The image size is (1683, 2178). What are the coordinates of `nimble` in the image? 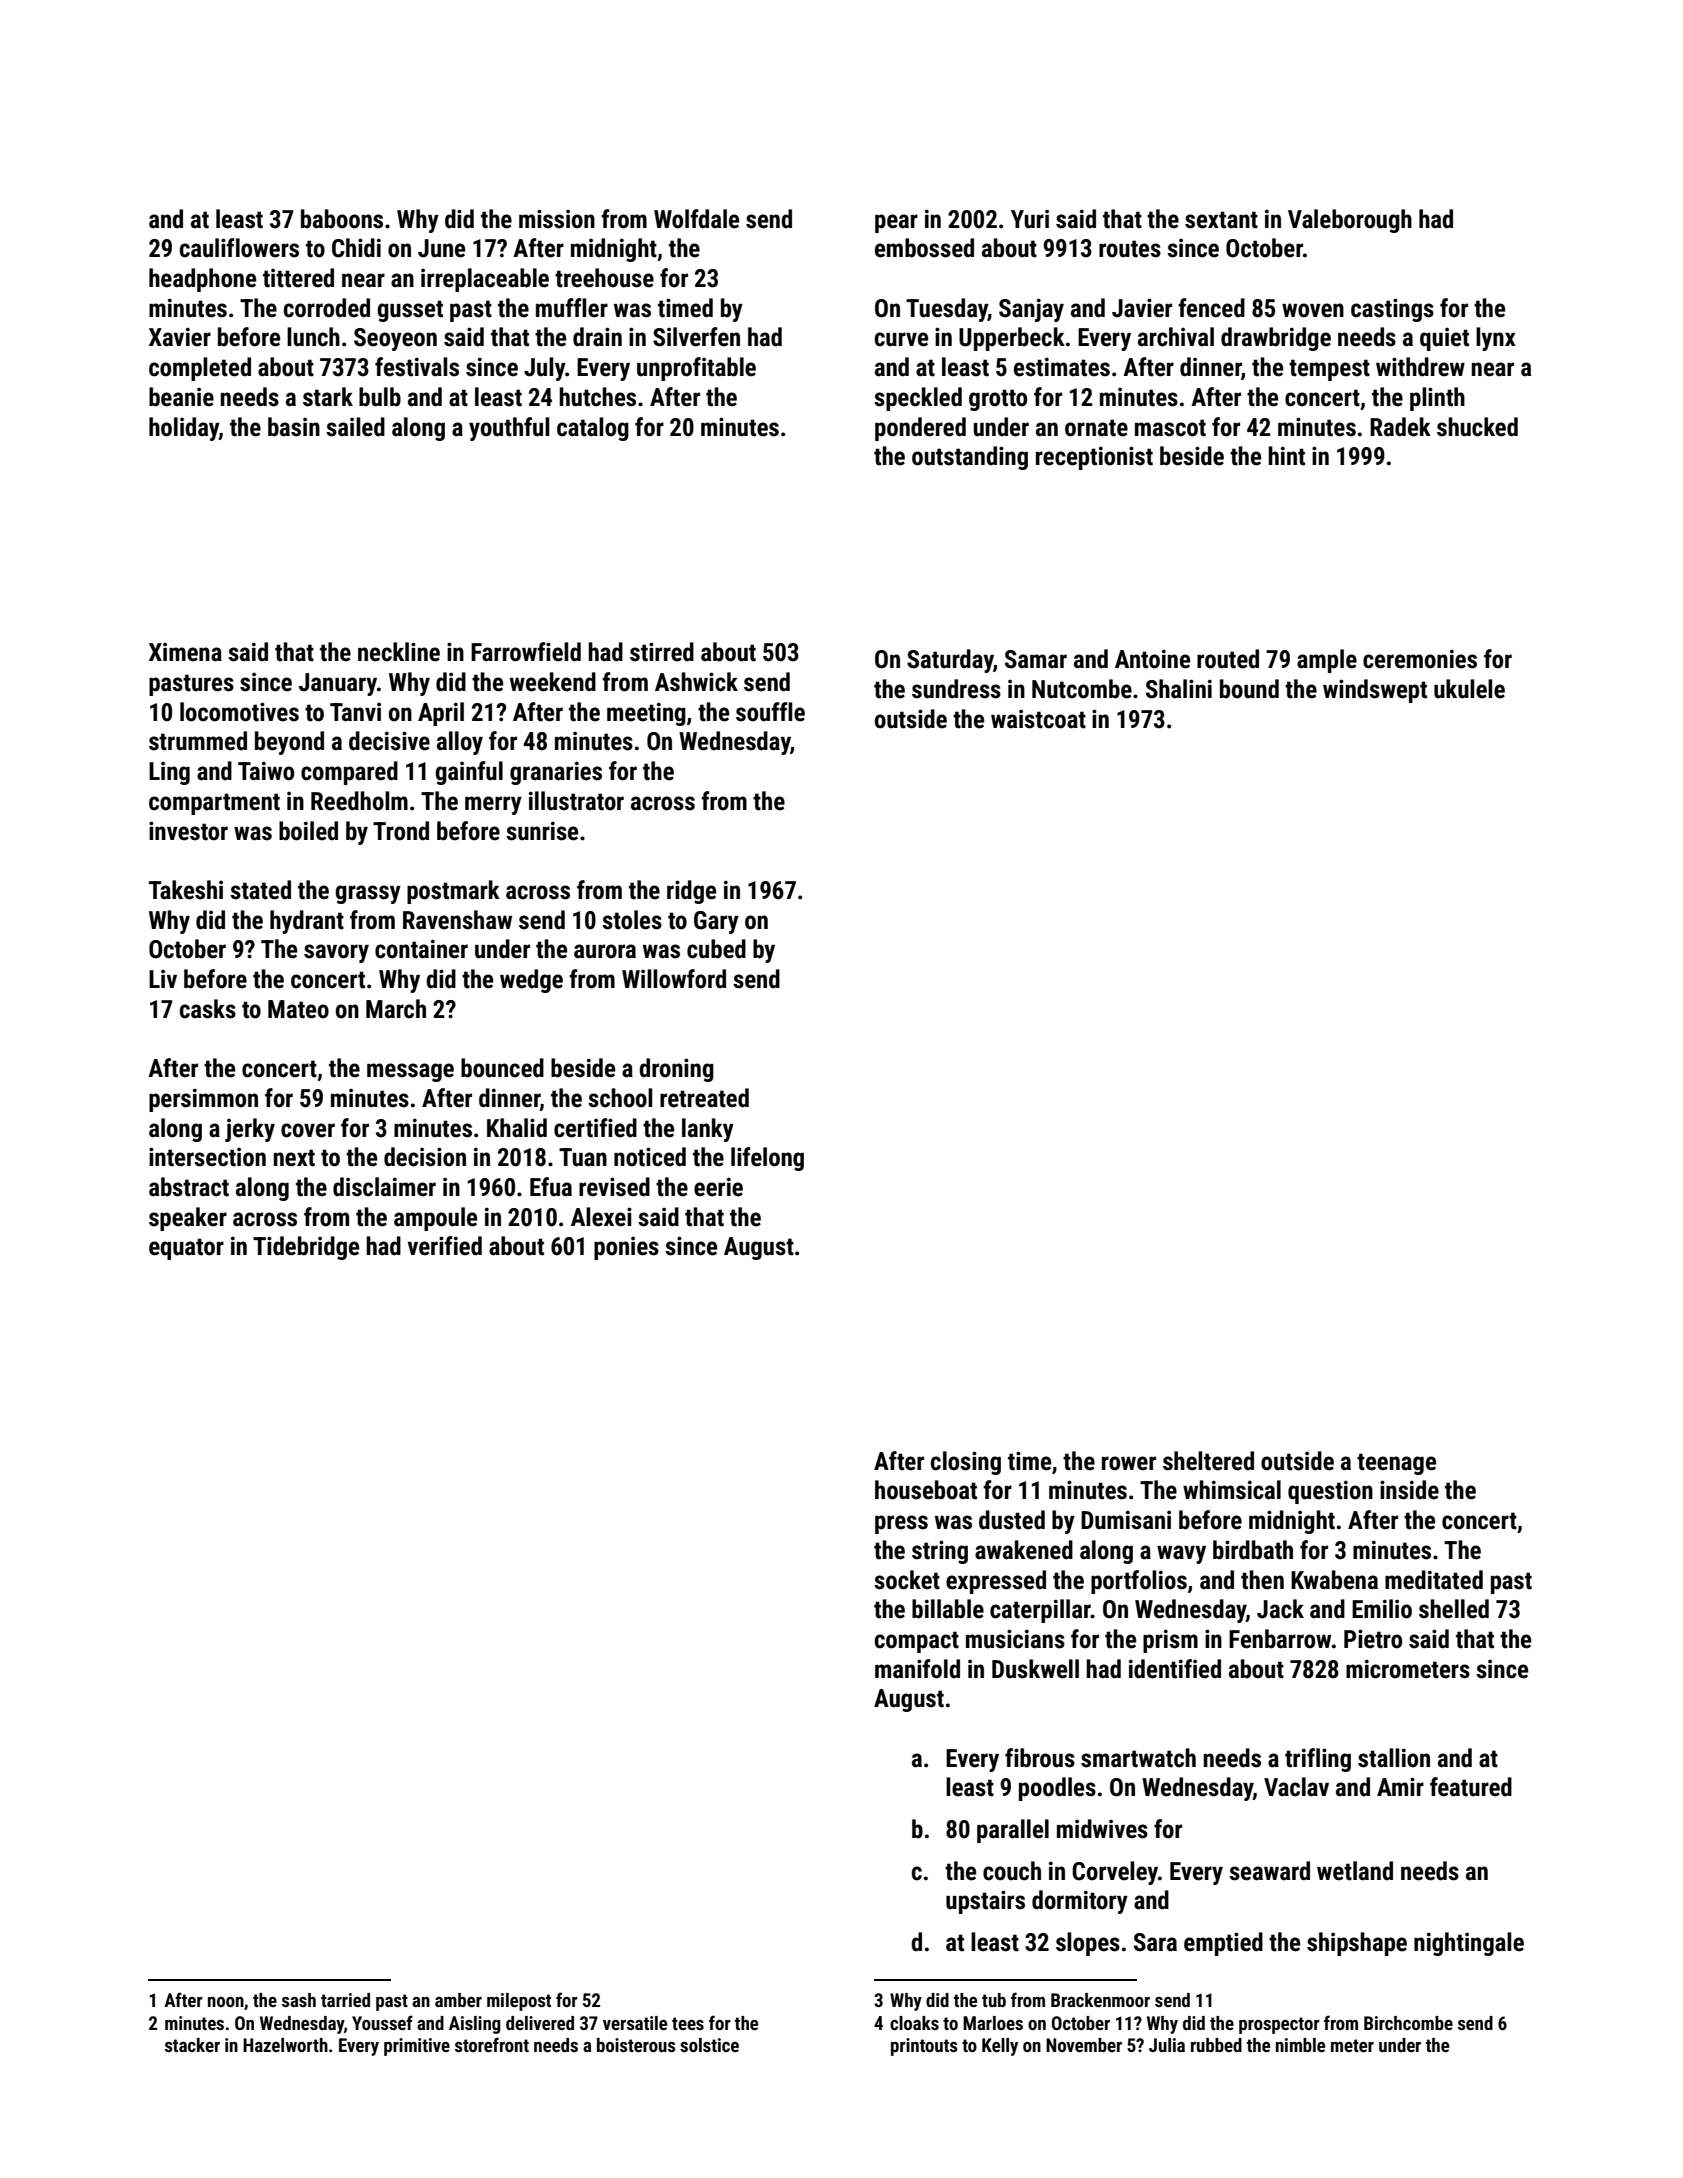 It's located at (1300, 2045).
